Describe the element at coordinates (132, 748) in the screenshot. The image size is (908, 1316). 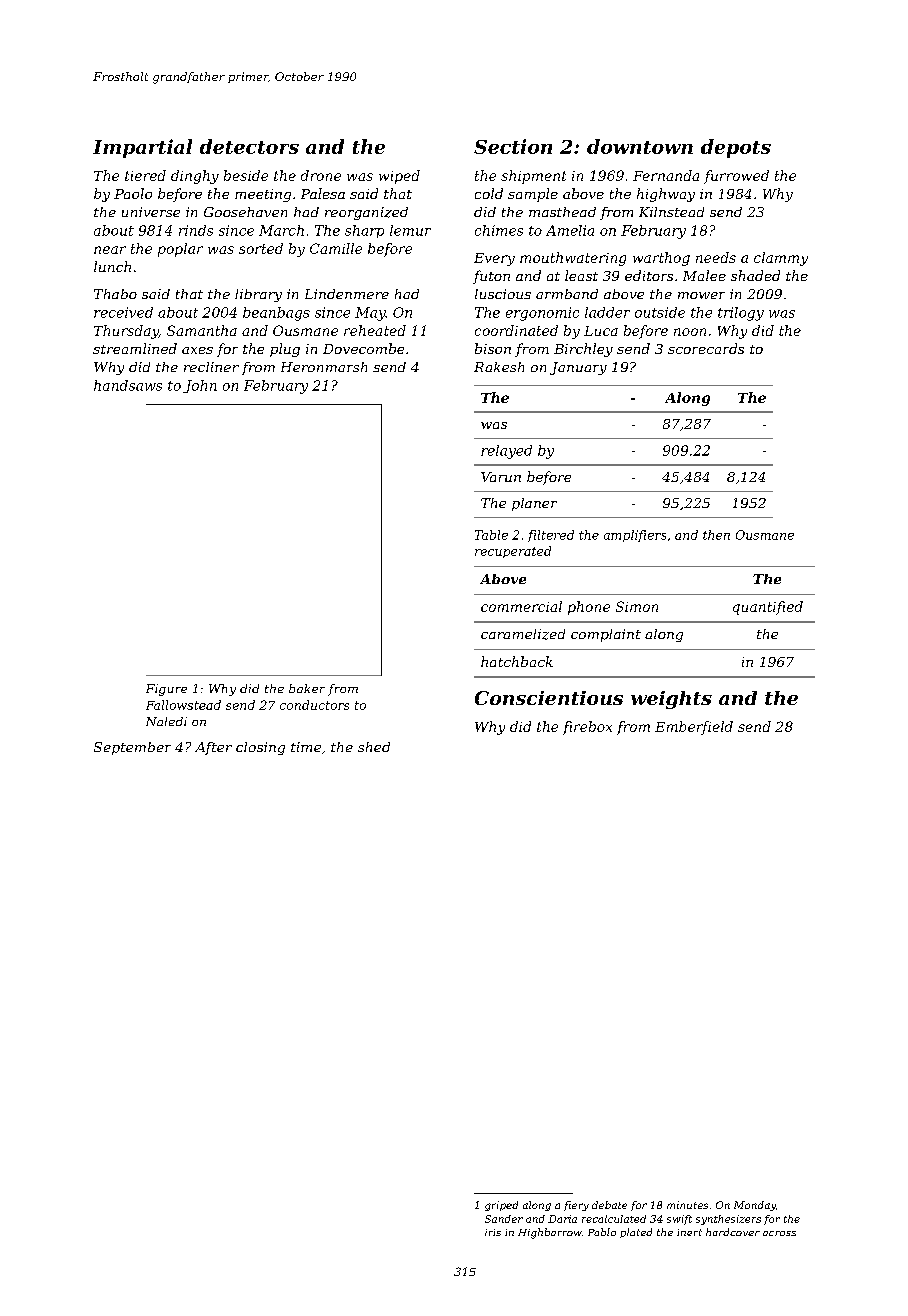
I see `September` at that location.
